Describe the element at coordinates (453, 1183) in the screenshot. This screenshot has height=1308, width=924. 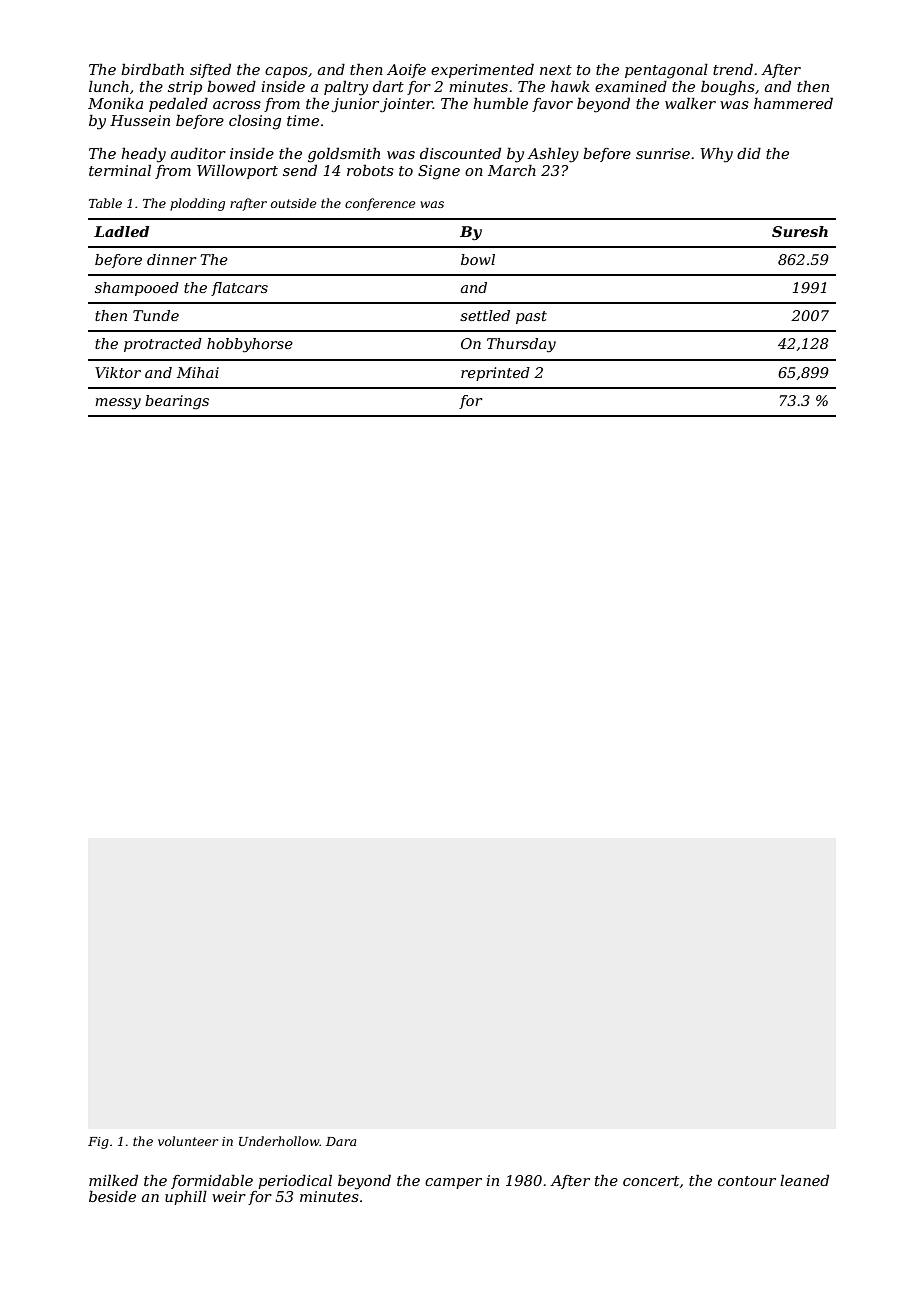
I see `camper` at that location.
